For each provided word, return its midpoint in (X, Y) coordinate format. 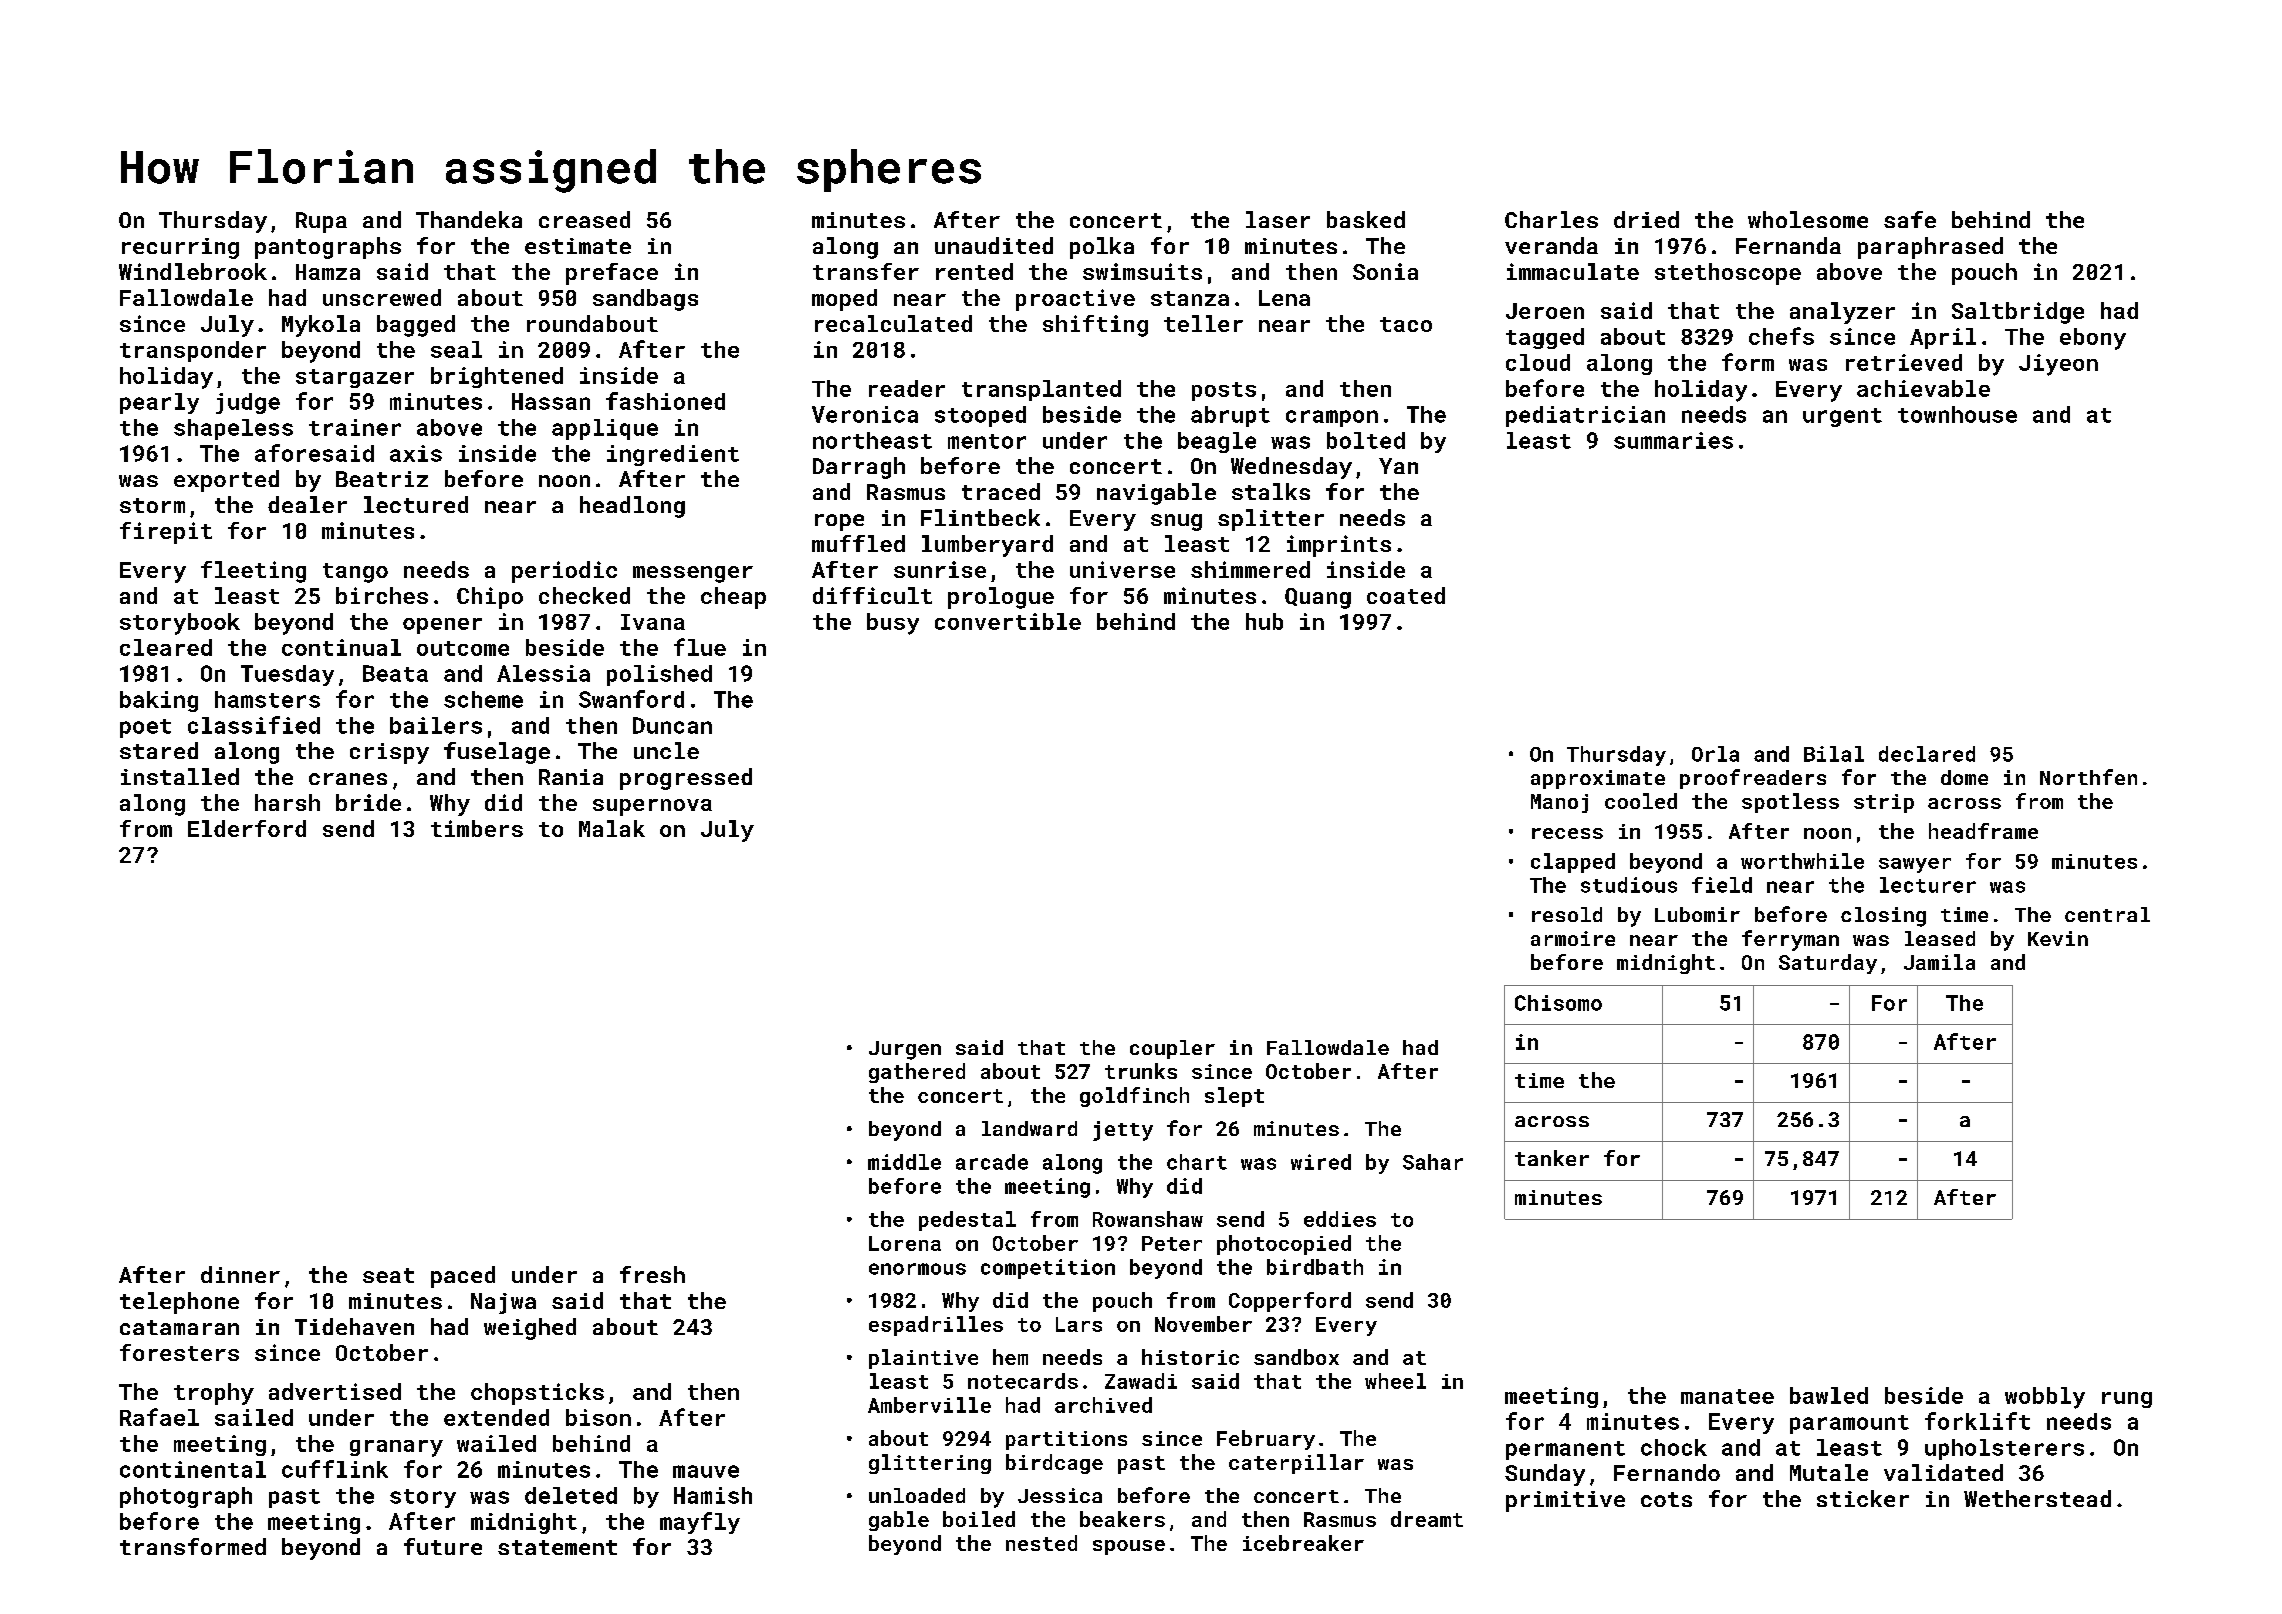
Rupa (321, 222)
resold (1567, 914)
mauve (706, 1471)
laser (1278, 219)
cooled (1641, 801)
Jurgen (905, 1050)
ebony (2093, 339)
